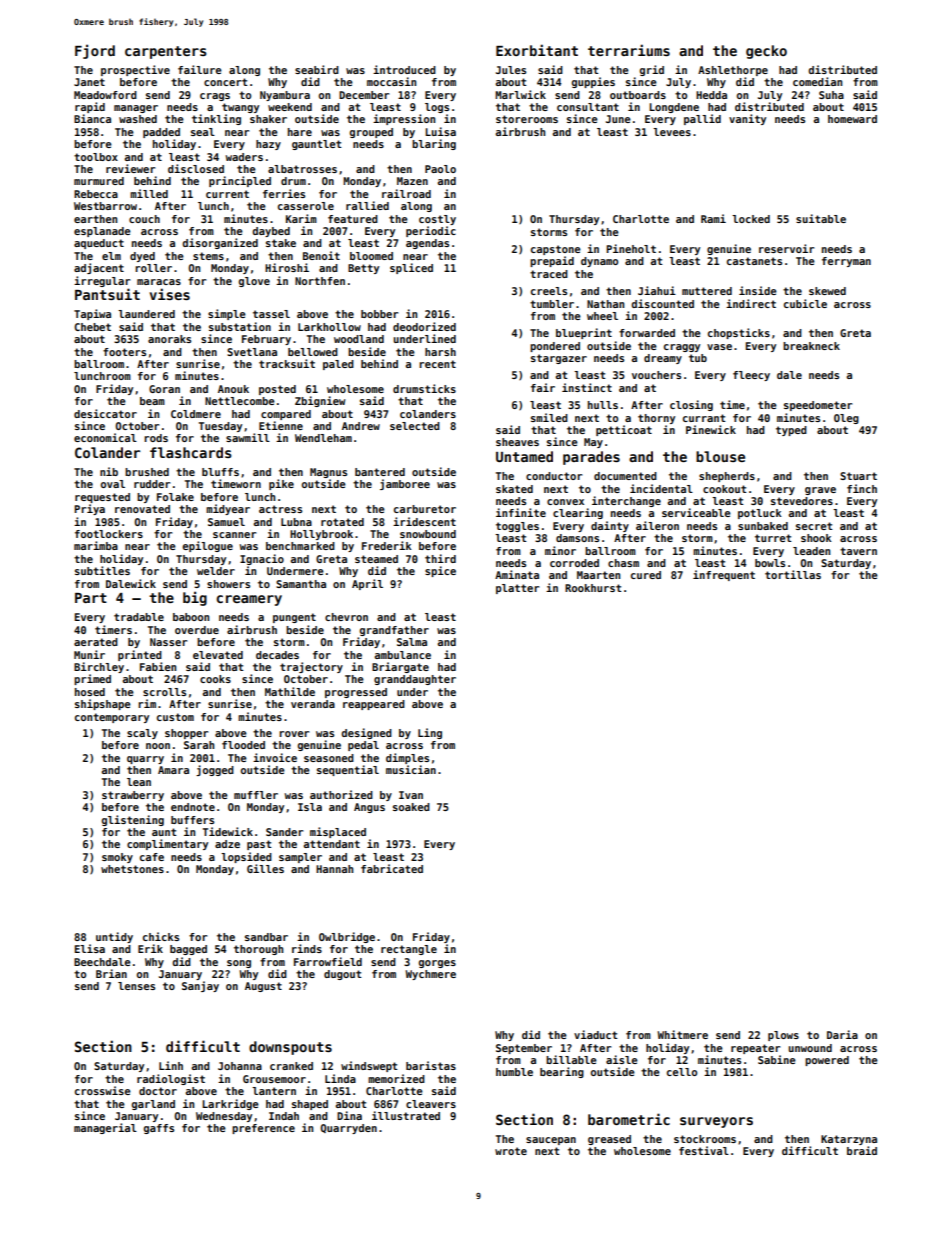 The width and height of the screenshot is (952, 1233). What do you see at coordinates (793, 574) in the screenshot?
I see `tortillas` at bounding box center [793, 574].
